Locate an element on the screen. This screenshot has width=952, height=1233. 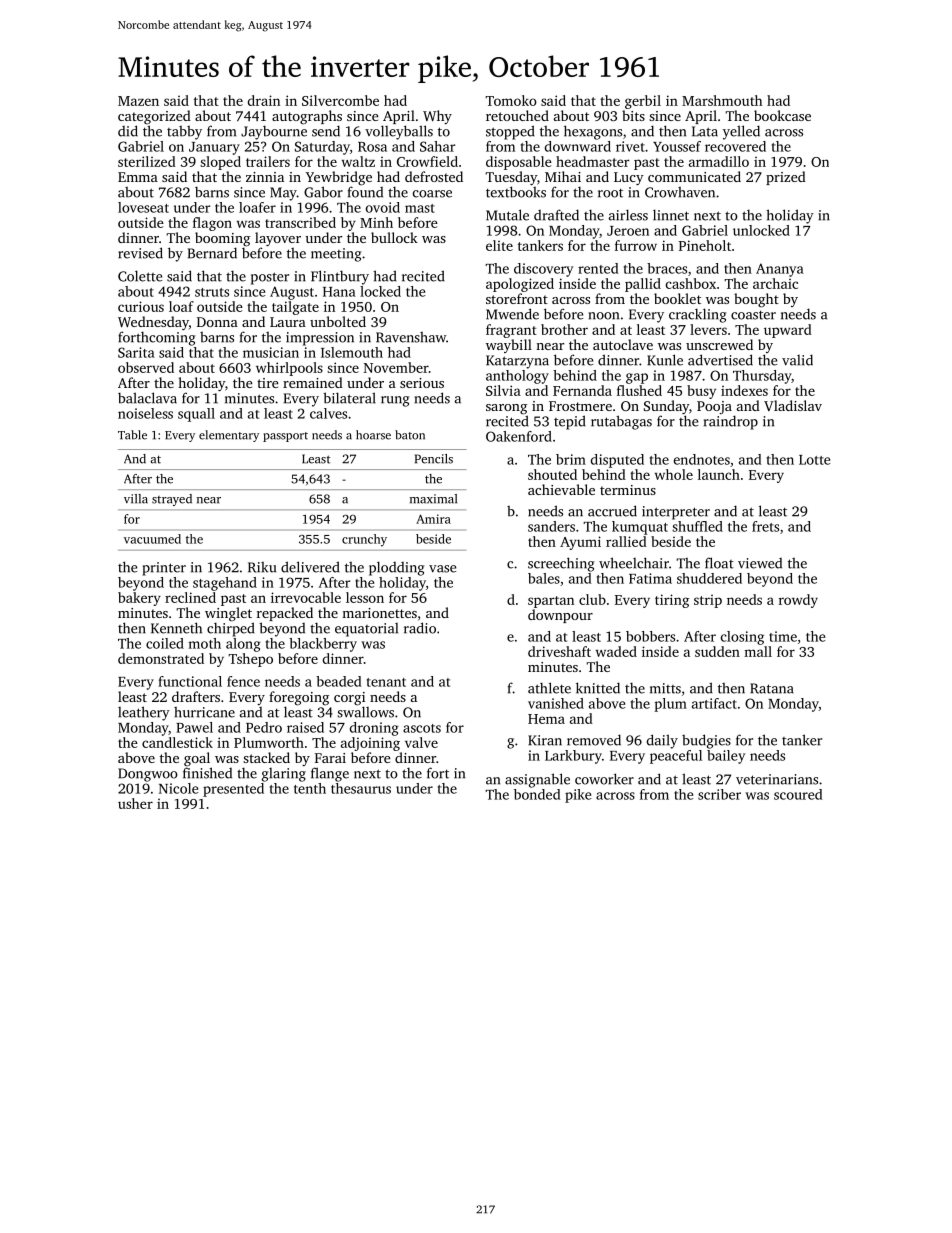
Thursday is located at coordinates (762, 377).
